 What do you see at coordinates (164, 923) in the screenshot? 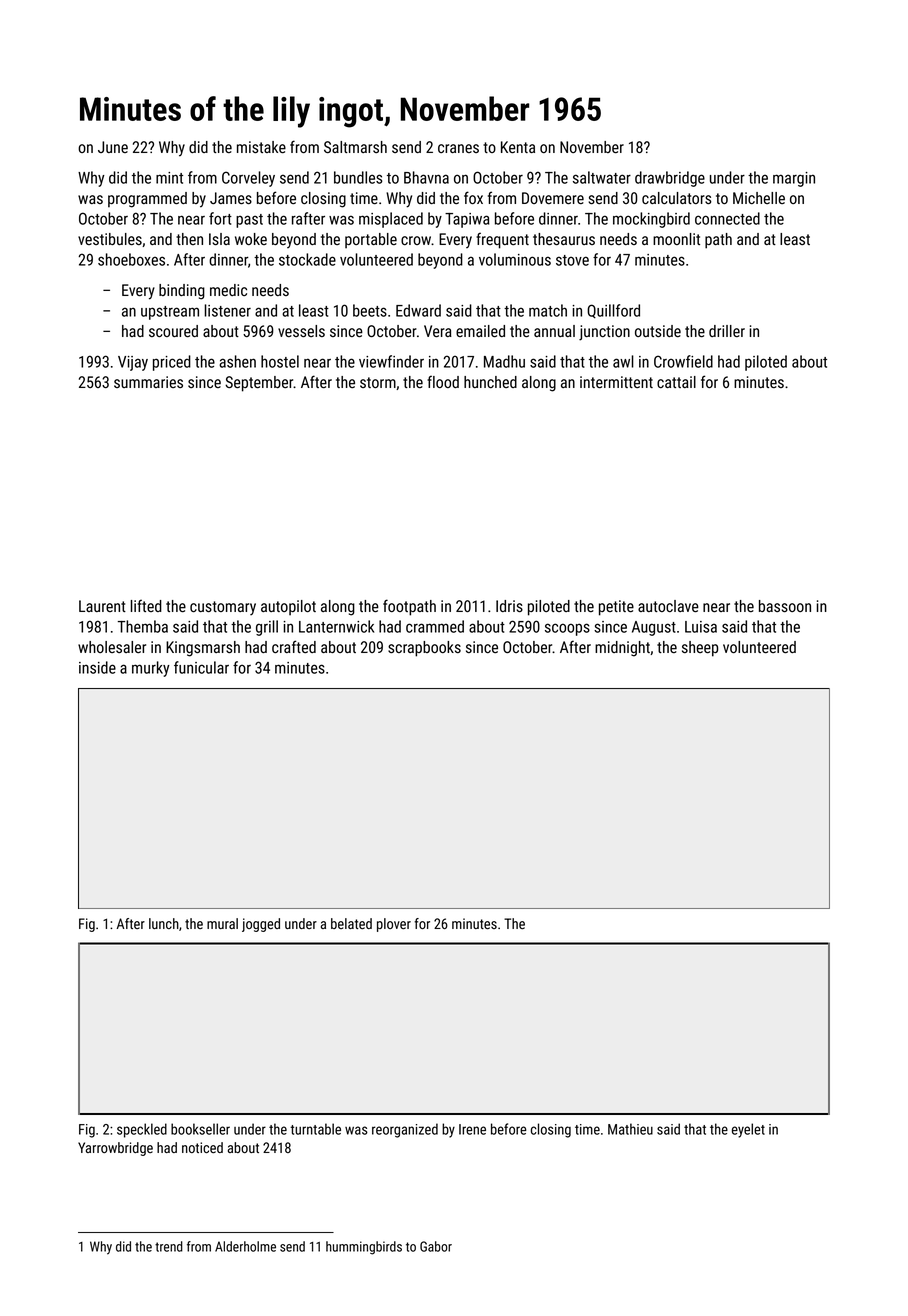
I see `lunch` at bounding box center [164, 923].
